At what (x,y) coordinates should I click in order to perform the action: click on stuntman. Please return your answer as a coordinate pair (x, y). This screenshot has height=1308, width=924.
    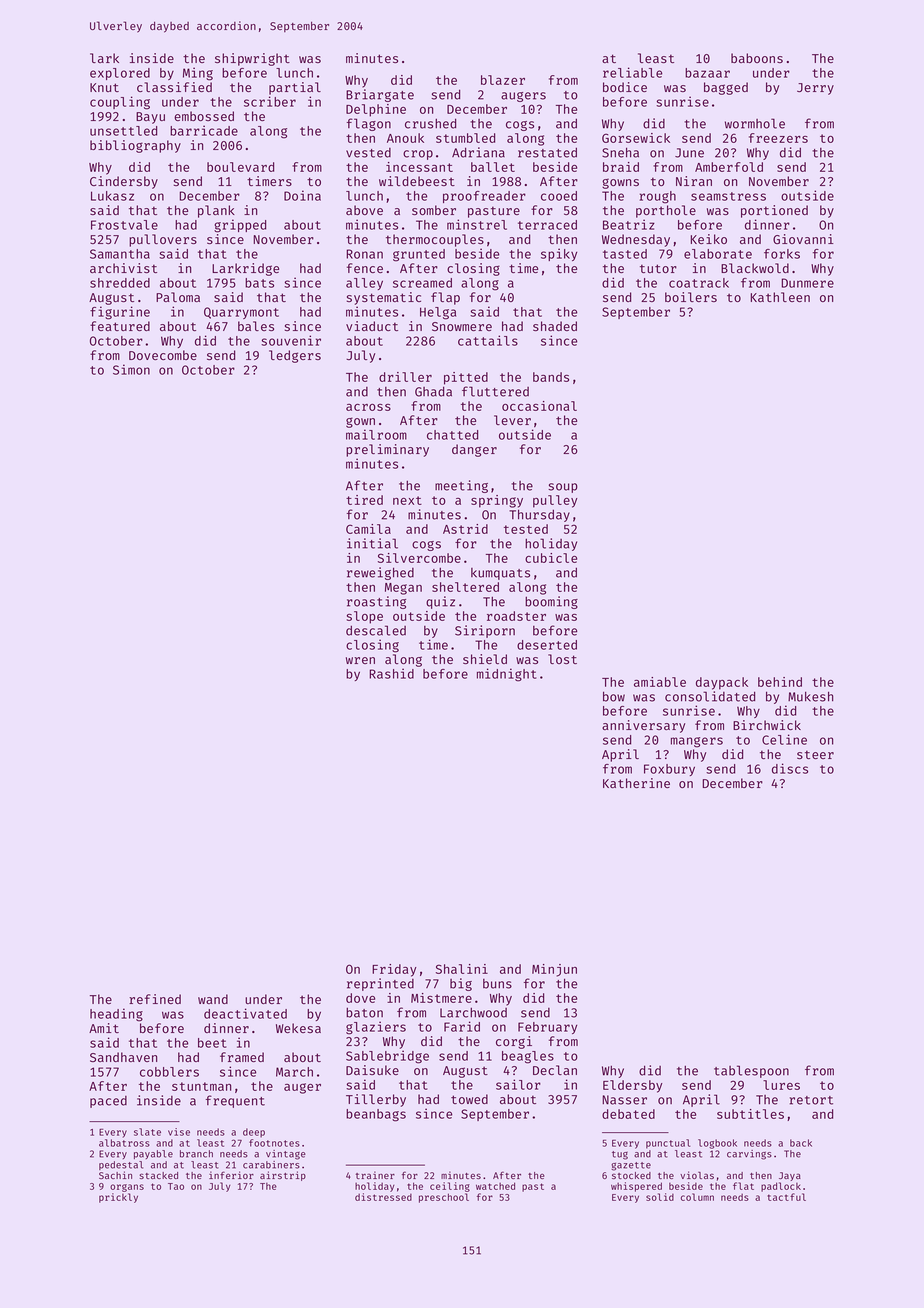
    Looking at the image, I should click on (201, 1086).
